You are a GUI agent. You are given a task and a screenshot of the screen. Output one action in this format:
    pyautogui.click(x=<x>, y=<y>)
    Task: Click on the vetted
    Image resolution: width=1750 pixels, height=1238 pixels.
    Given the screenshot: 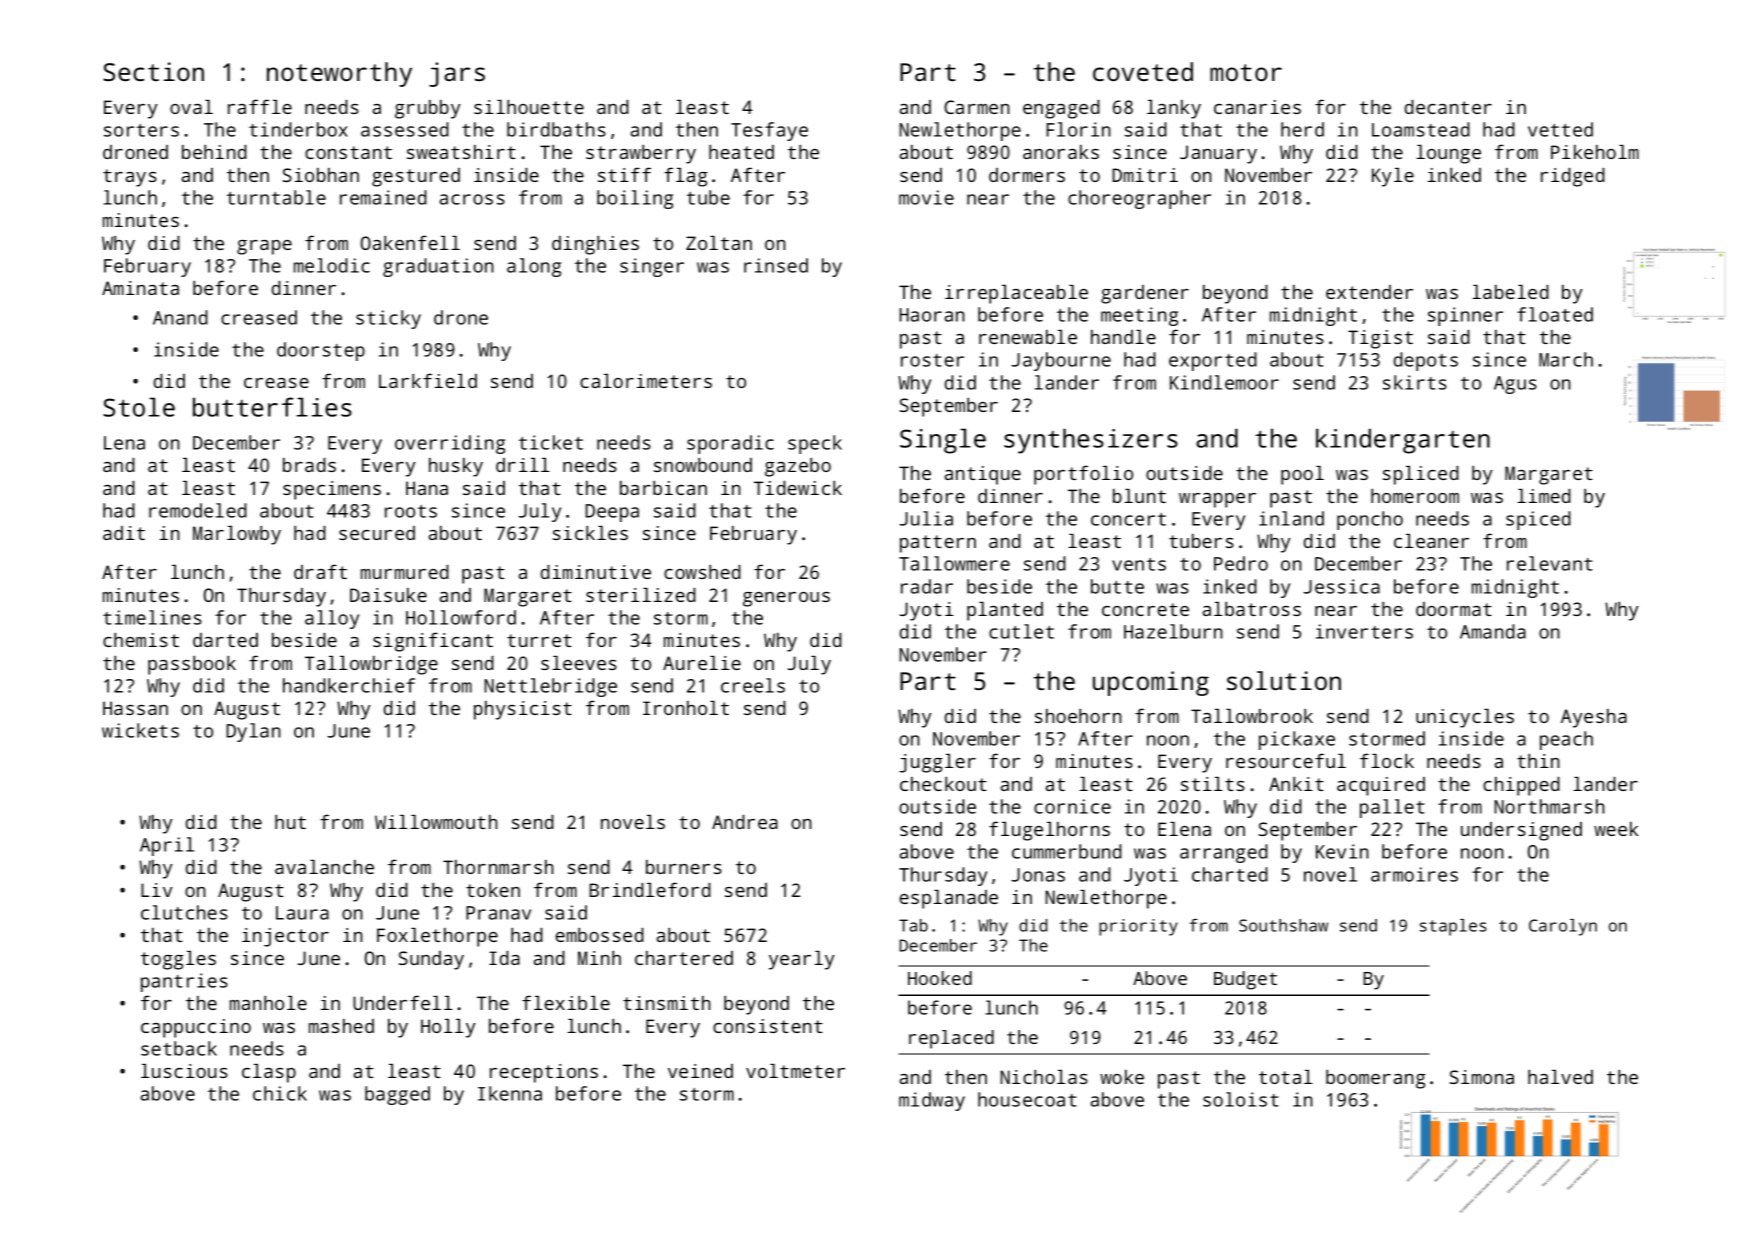 What is the action you would take?
    pyautogui.click(x=1560, y=129)
